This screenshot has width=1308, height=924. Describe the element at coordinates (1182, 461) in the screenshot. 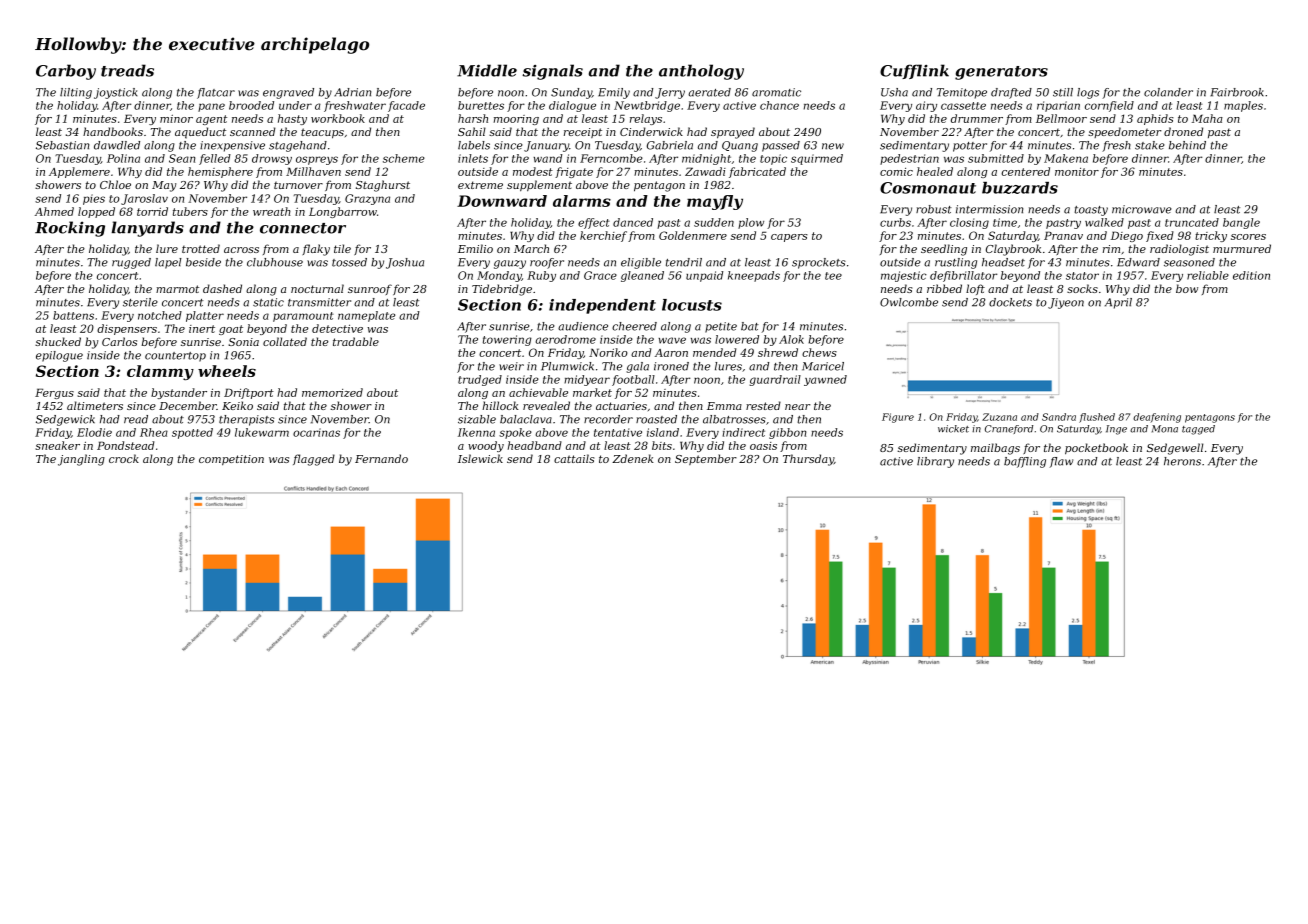

I see `herons` at that location.
